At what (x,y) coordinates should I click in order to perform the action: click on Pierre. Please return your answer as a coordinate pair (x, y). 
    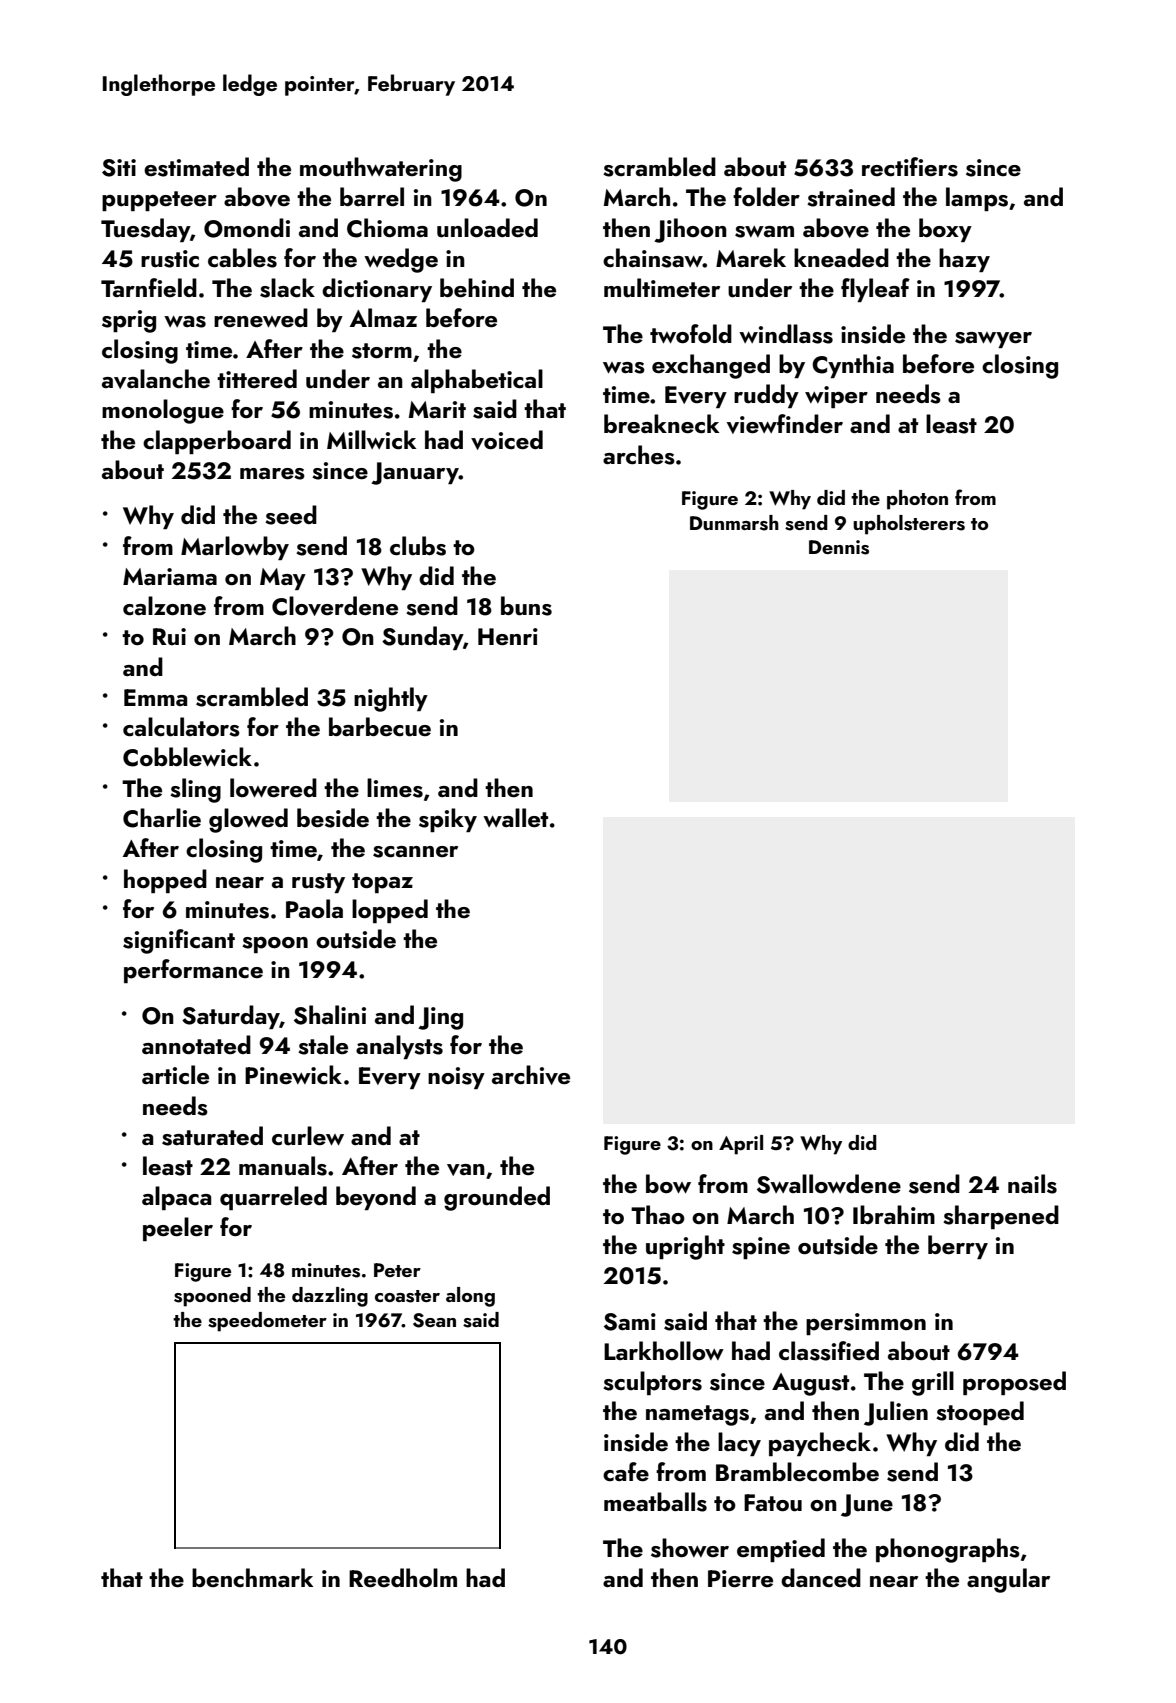
    Looking at the image, I should click on (740, 1578).
